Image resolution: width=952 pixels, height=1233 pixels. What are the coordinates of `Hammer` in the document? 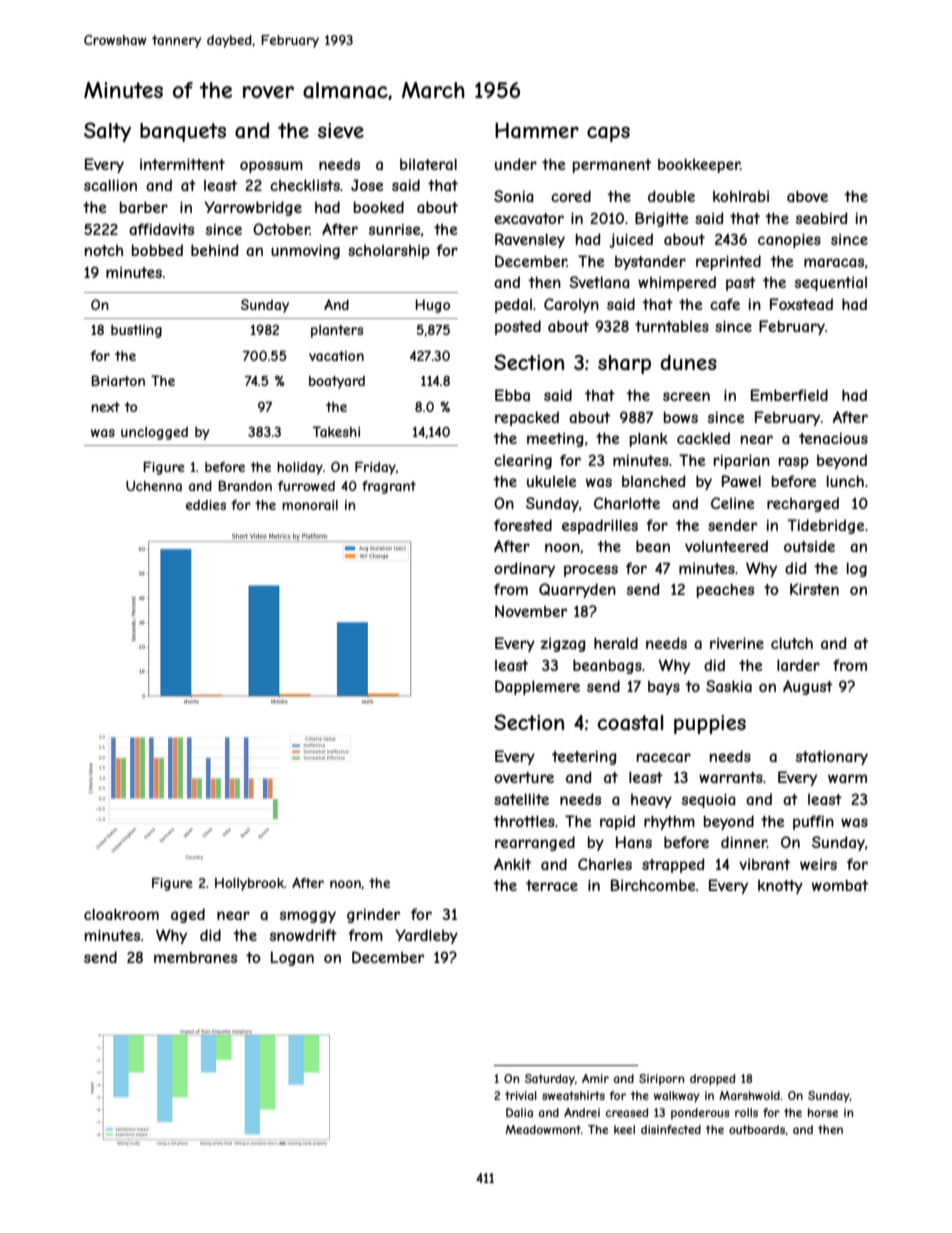 It's located at (537, 130).
